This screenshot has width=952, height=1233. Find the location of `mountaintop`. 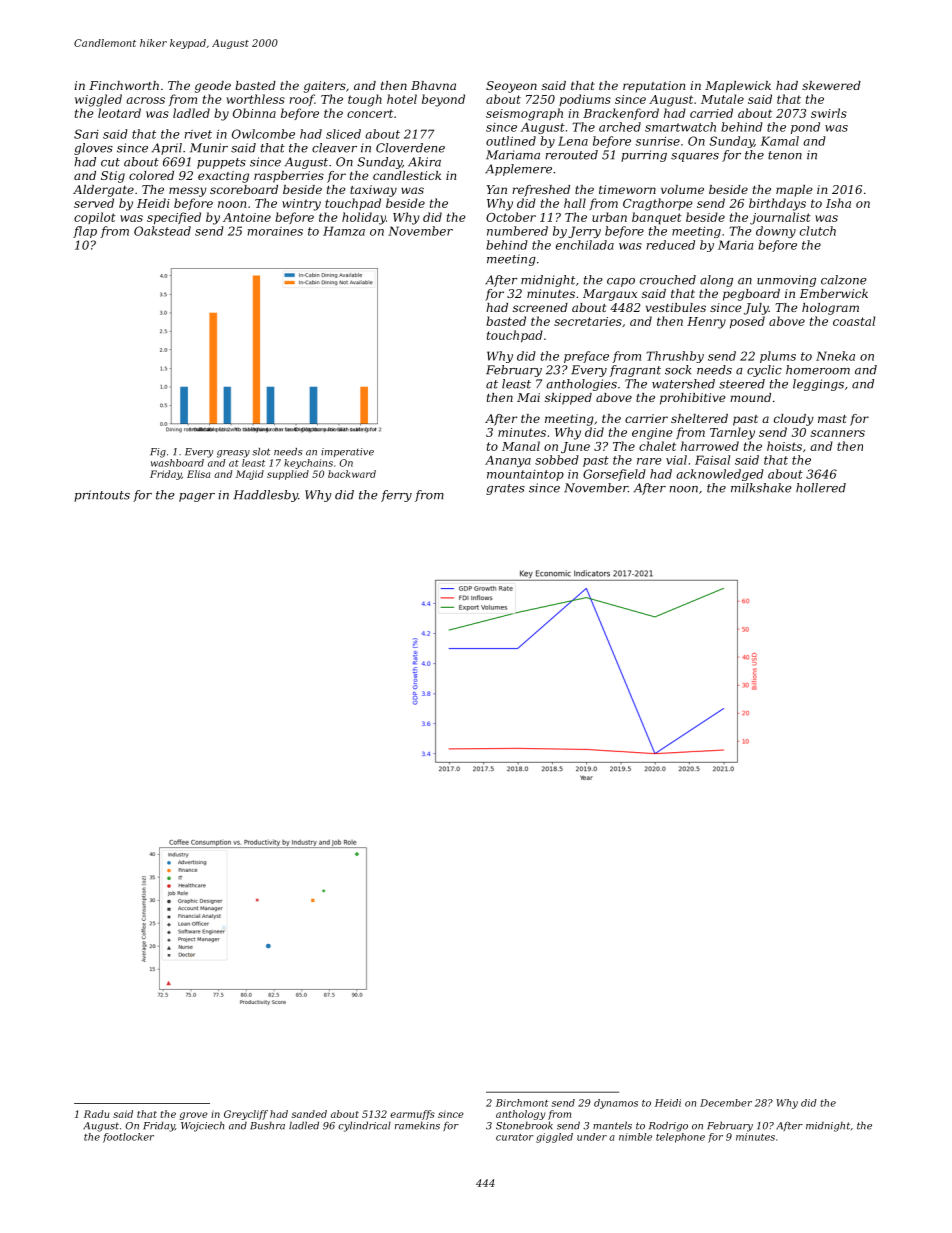

mountaintop is located at coordinates (525, 475).
